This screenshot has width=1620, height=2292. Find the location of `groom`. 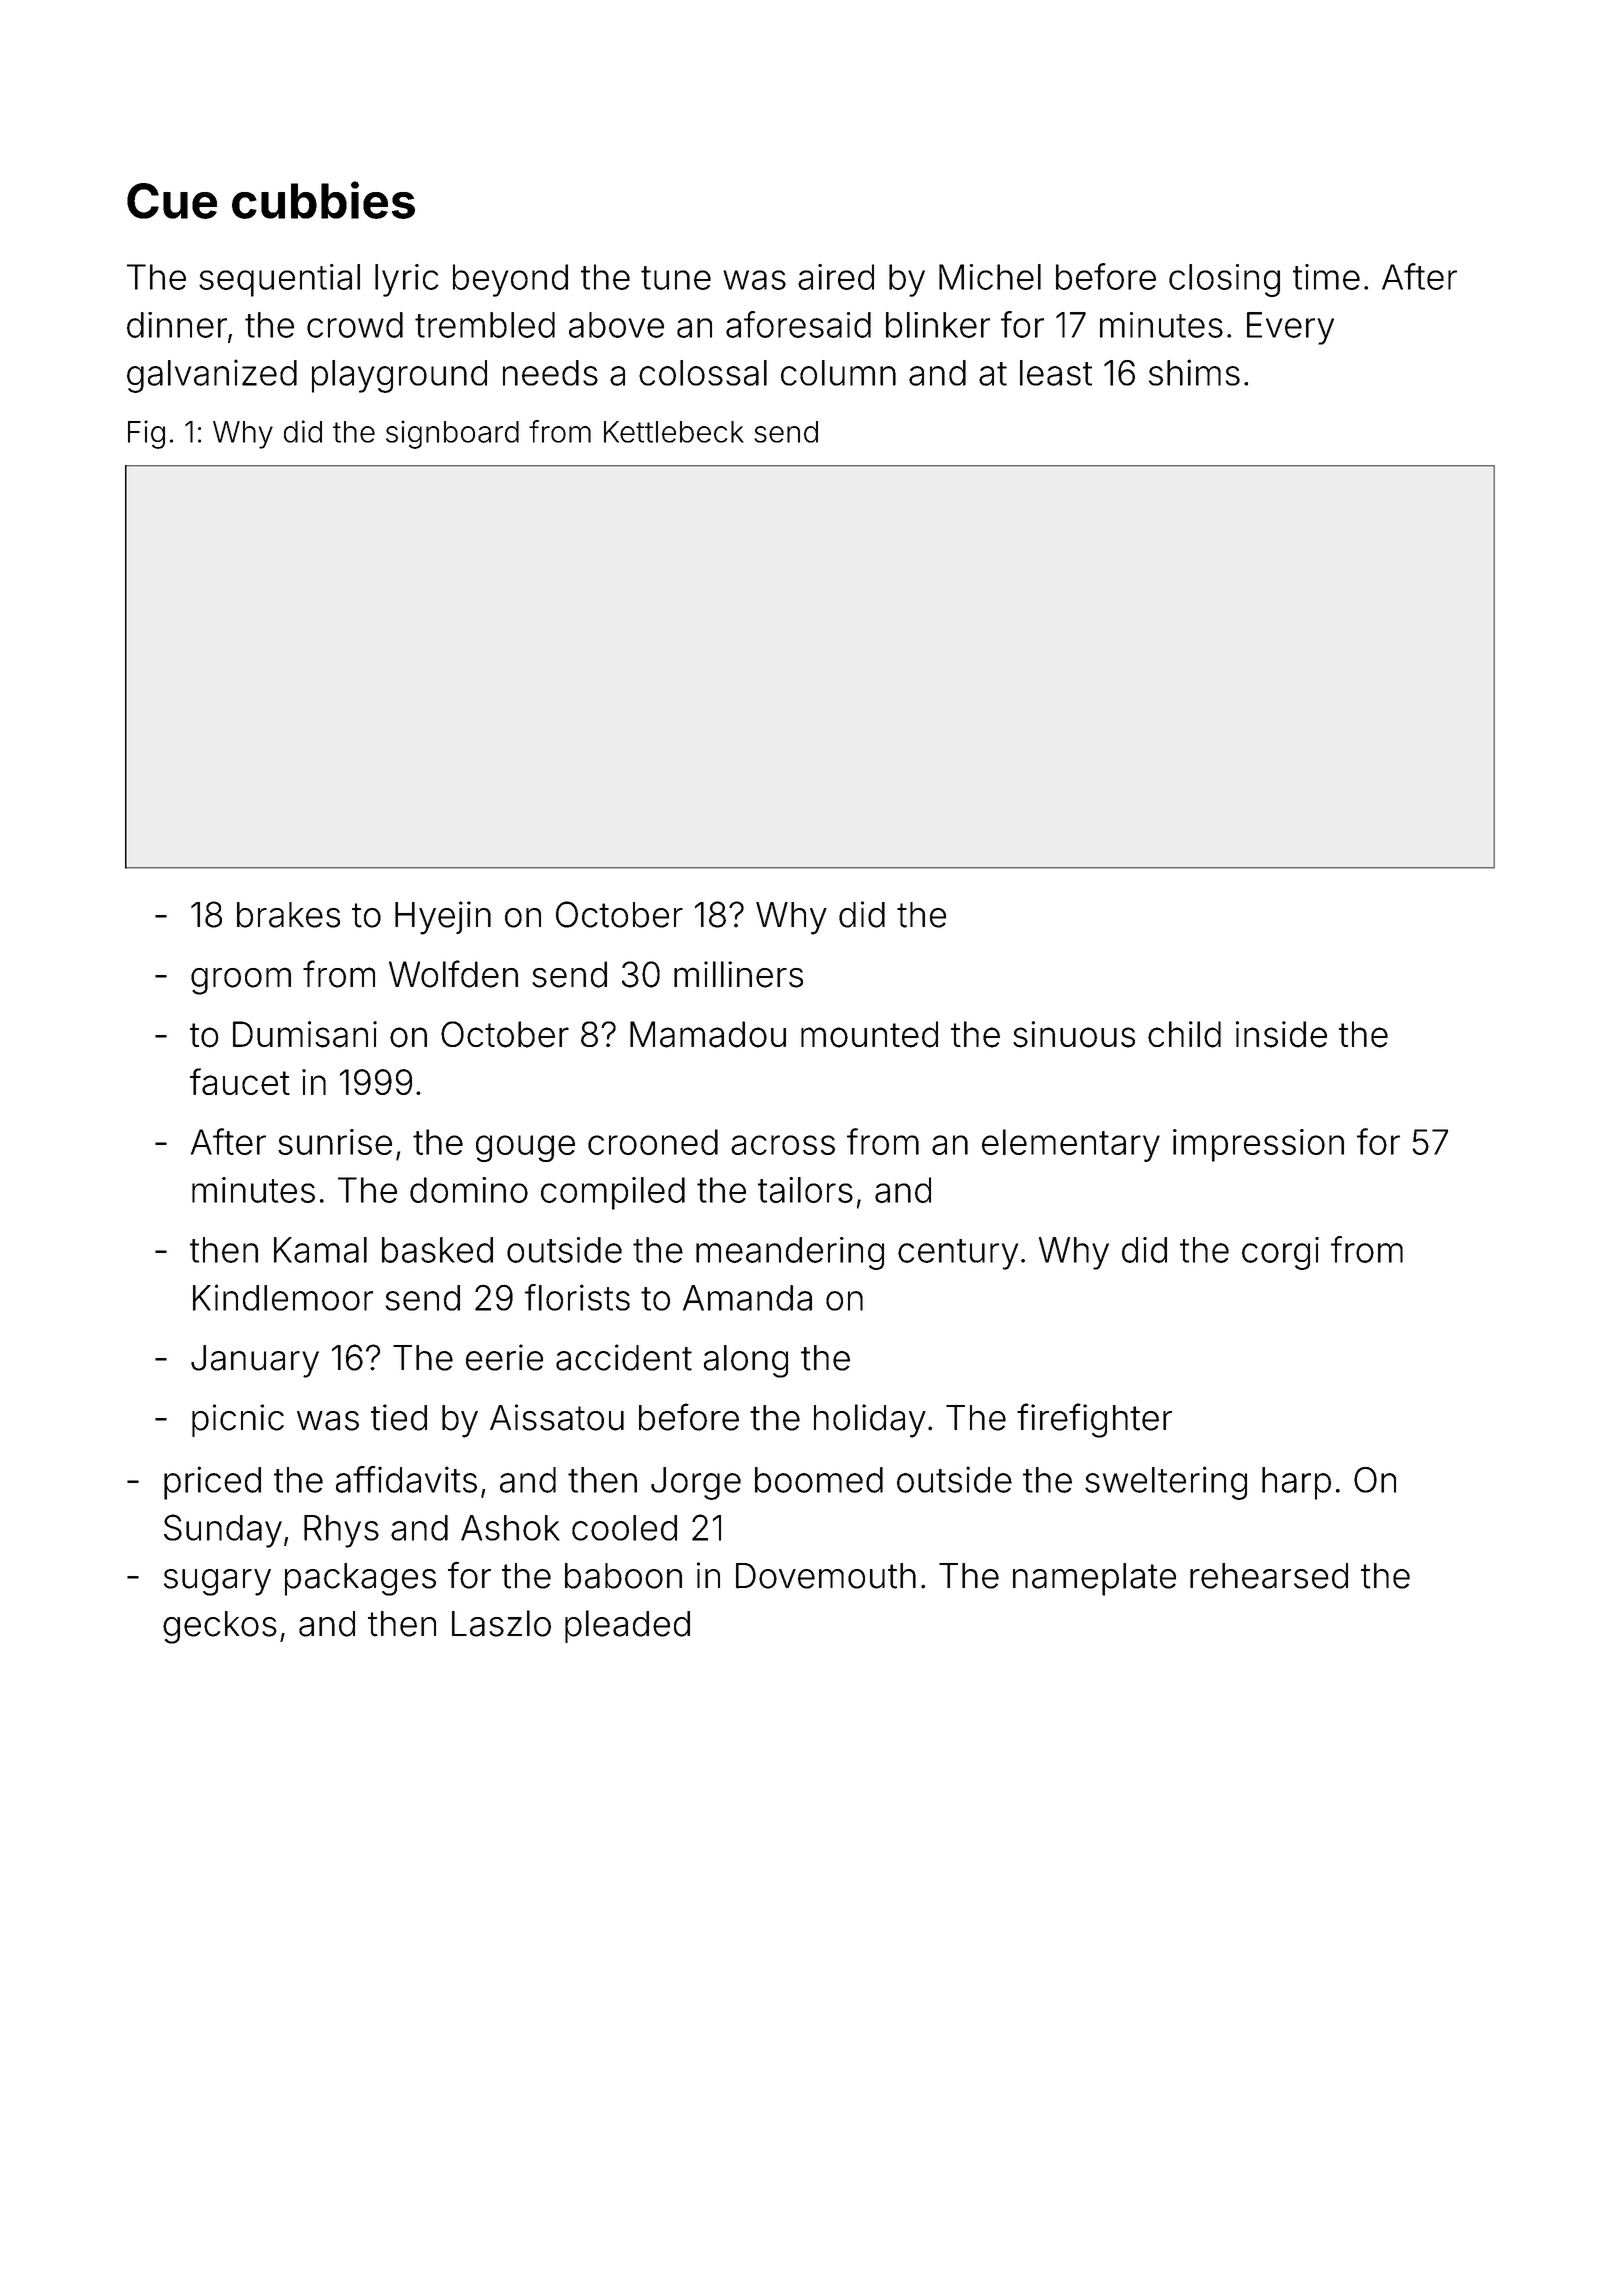

groom is located at coordinates (241, 981).
